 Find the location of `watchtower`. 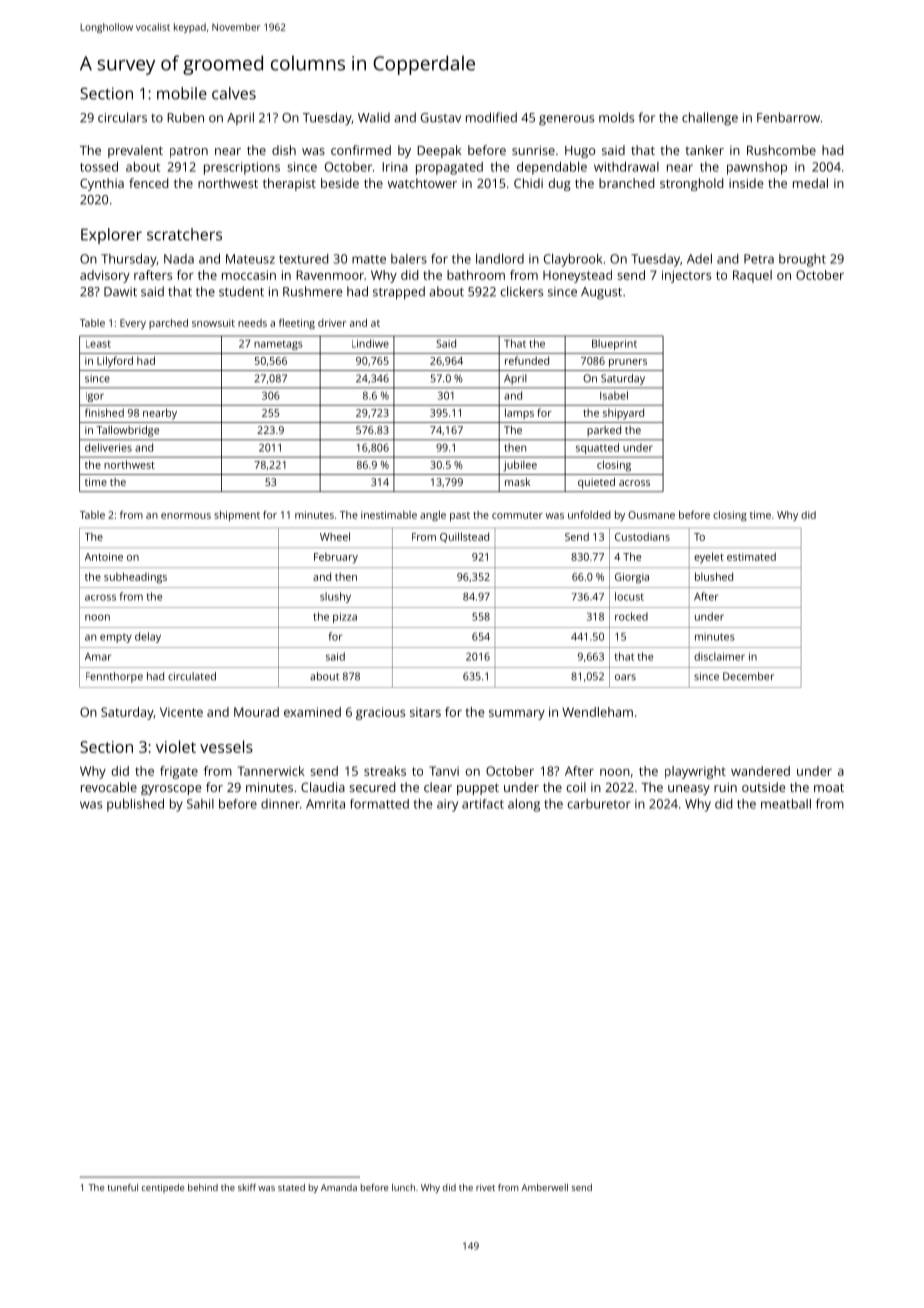

watchtower is located at coordinates (422, 183).
